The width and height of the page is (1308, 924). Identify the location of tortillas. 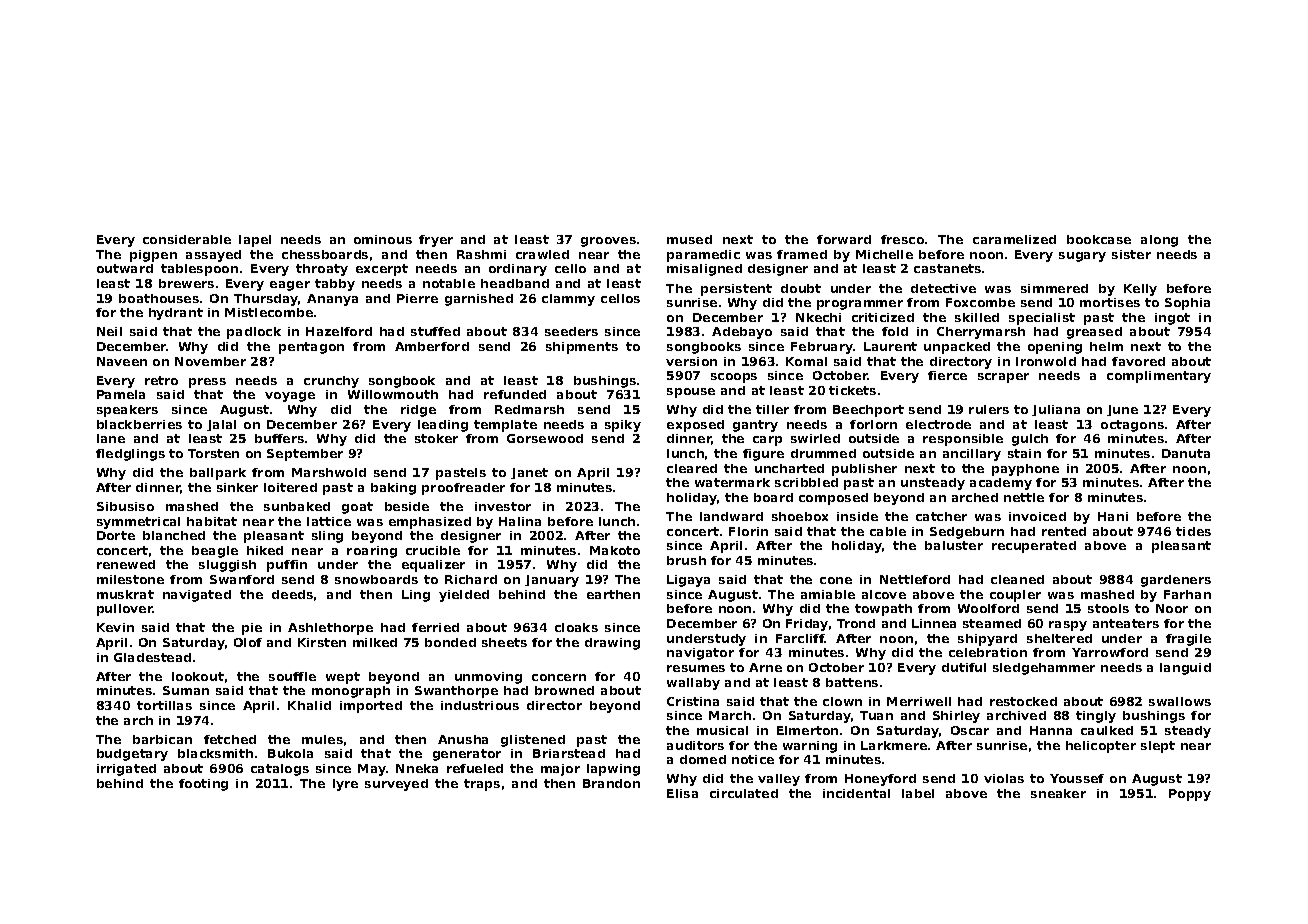
(164, 705).
